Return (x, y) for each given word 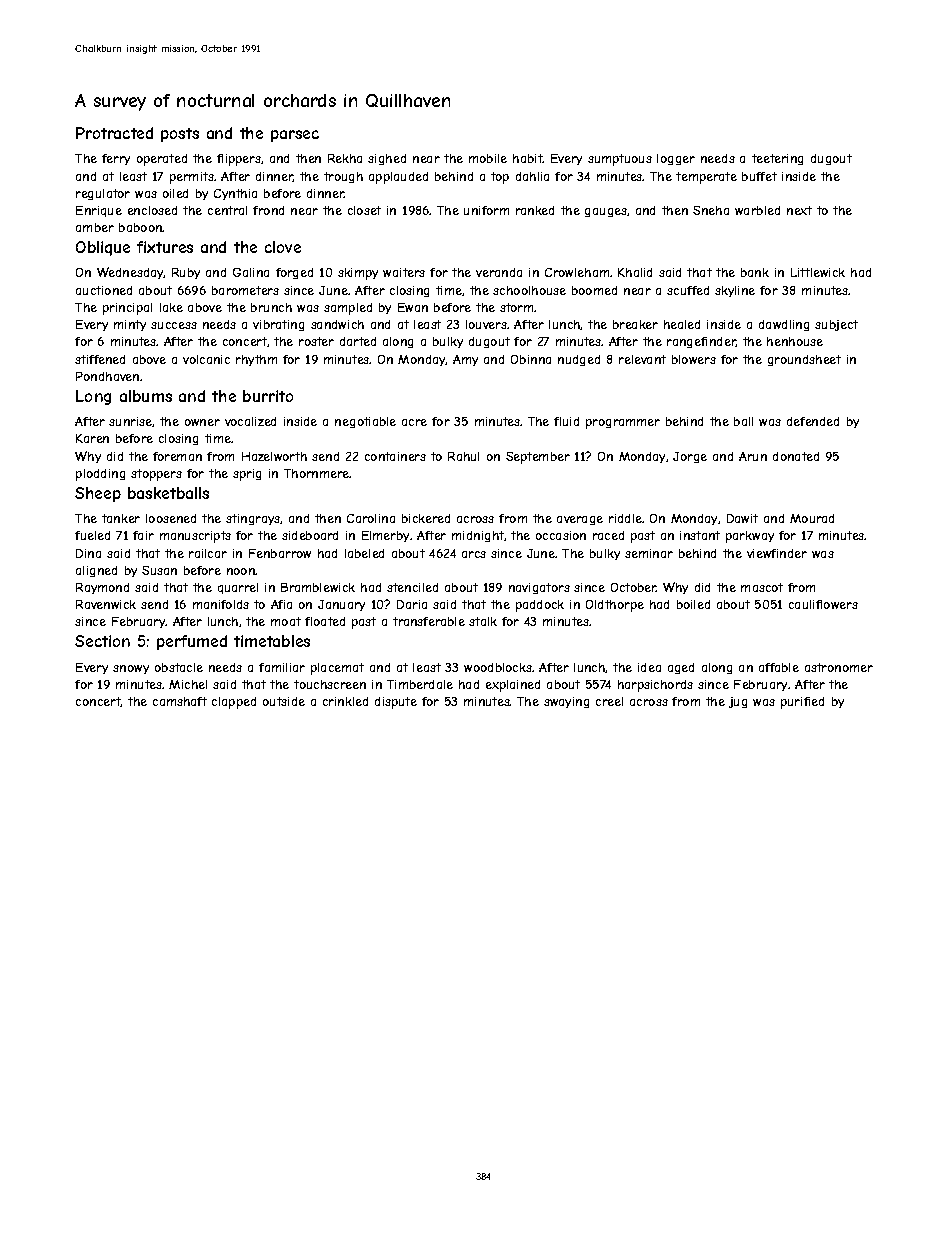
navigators (539, 588)
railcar (208, 553)
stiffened (100, 359)
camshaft (180, 701)
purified (802, 703)
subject (836, 325)
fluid (566, 421)
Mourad (812, 518)
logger (676, 159)
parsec (295, 136)
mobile (488, 158)
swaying (566, 702)
